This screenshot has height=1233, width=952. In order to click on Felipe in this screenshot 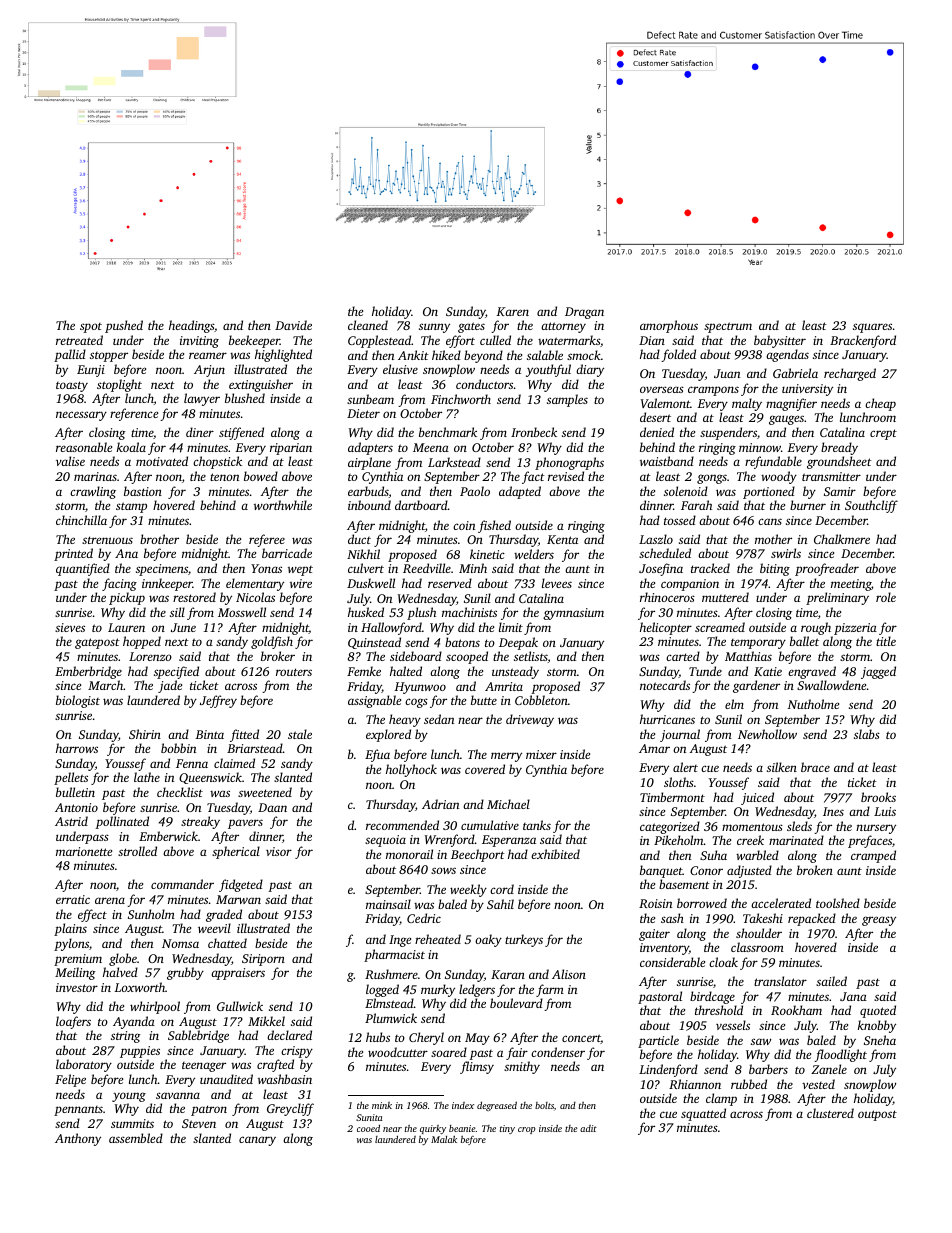, I will do `click(70, 1080)`.
